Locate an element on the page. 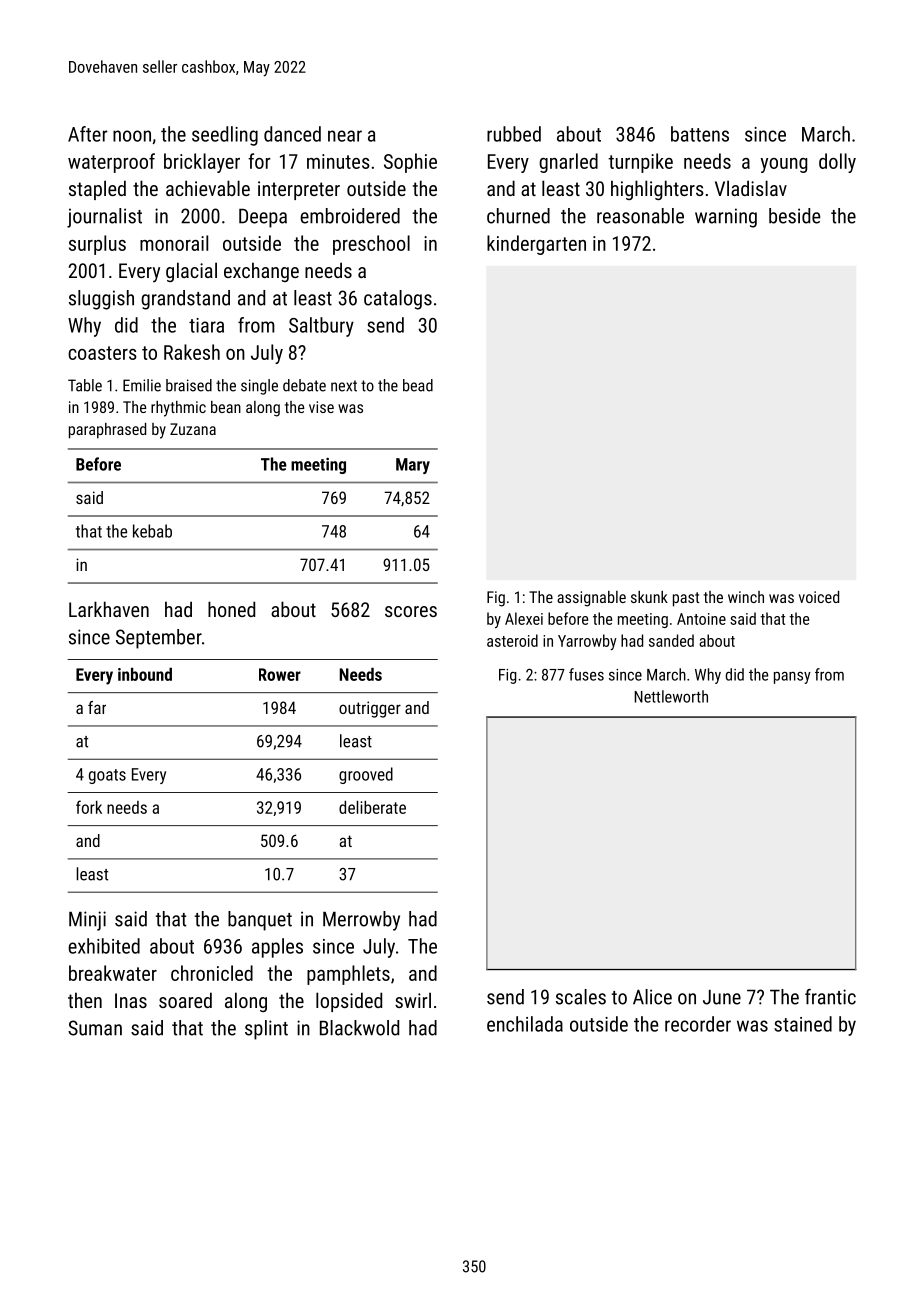 The height and width of the image is (1311, 924). frantic is located at coordinates (830, 997).
